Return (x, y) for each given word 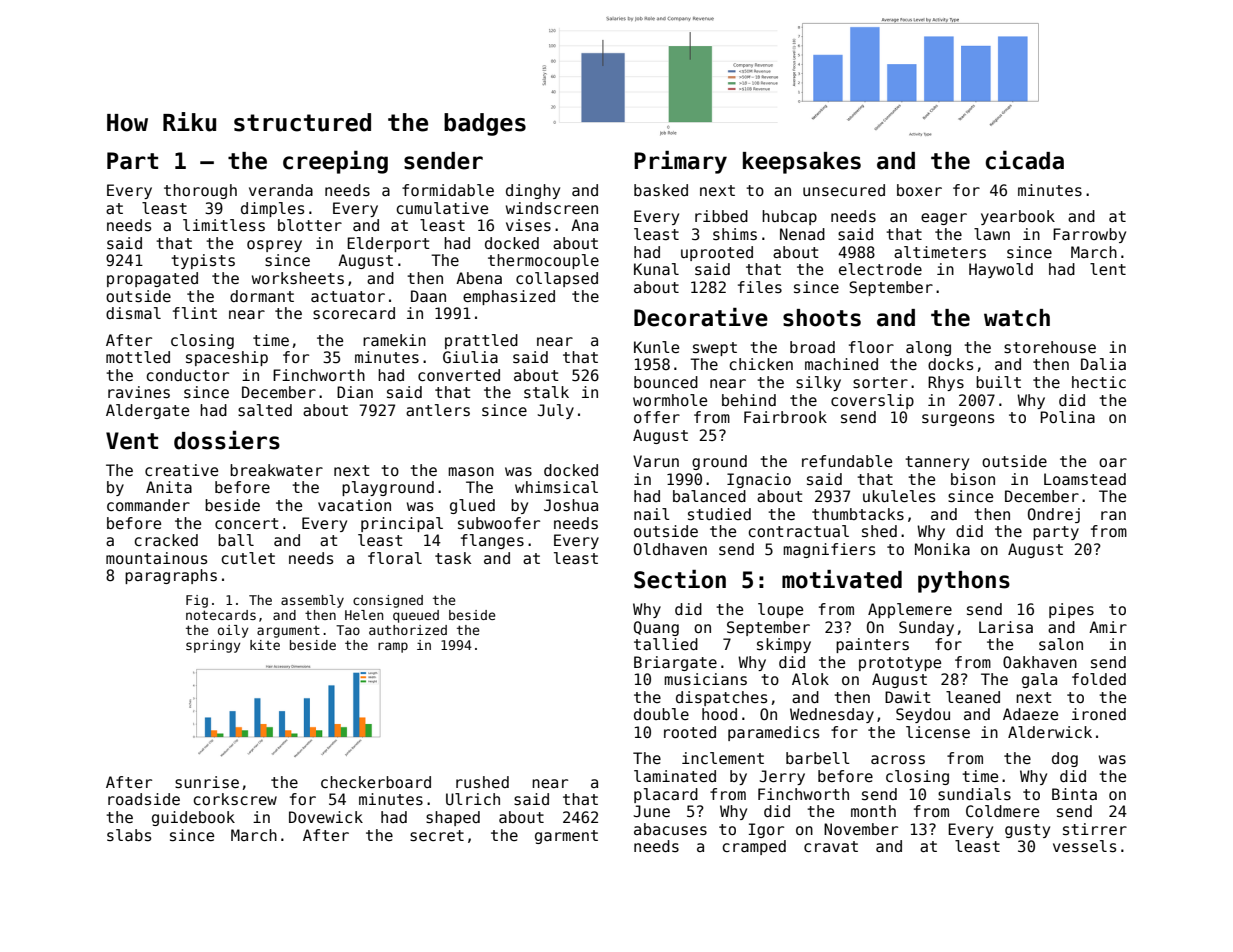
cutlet (248, 558)
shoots (822, 318)
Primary (680, 162)
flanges (492, 541)
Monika (942, 549)
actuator (348, 296)
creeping (335, 162)
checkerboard (376, 782)
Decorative (701, 317)
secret (437, 836)
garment (566, 837)
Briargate (675, 663)
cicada (1025, 160)
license (938, 732)
